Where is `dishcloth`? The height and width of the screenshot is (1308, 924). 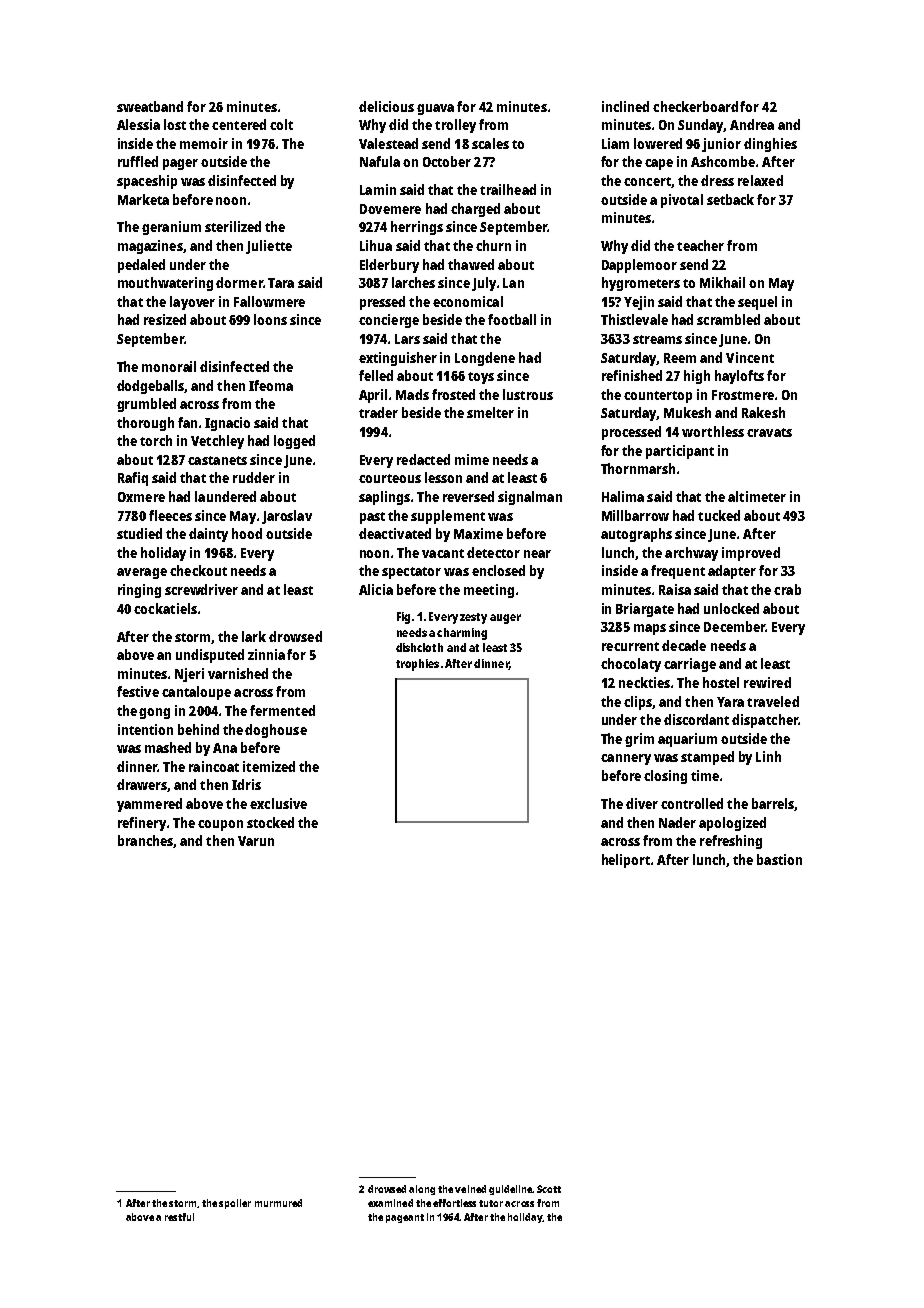
dishcloth is located at coordinates (419, 647).
